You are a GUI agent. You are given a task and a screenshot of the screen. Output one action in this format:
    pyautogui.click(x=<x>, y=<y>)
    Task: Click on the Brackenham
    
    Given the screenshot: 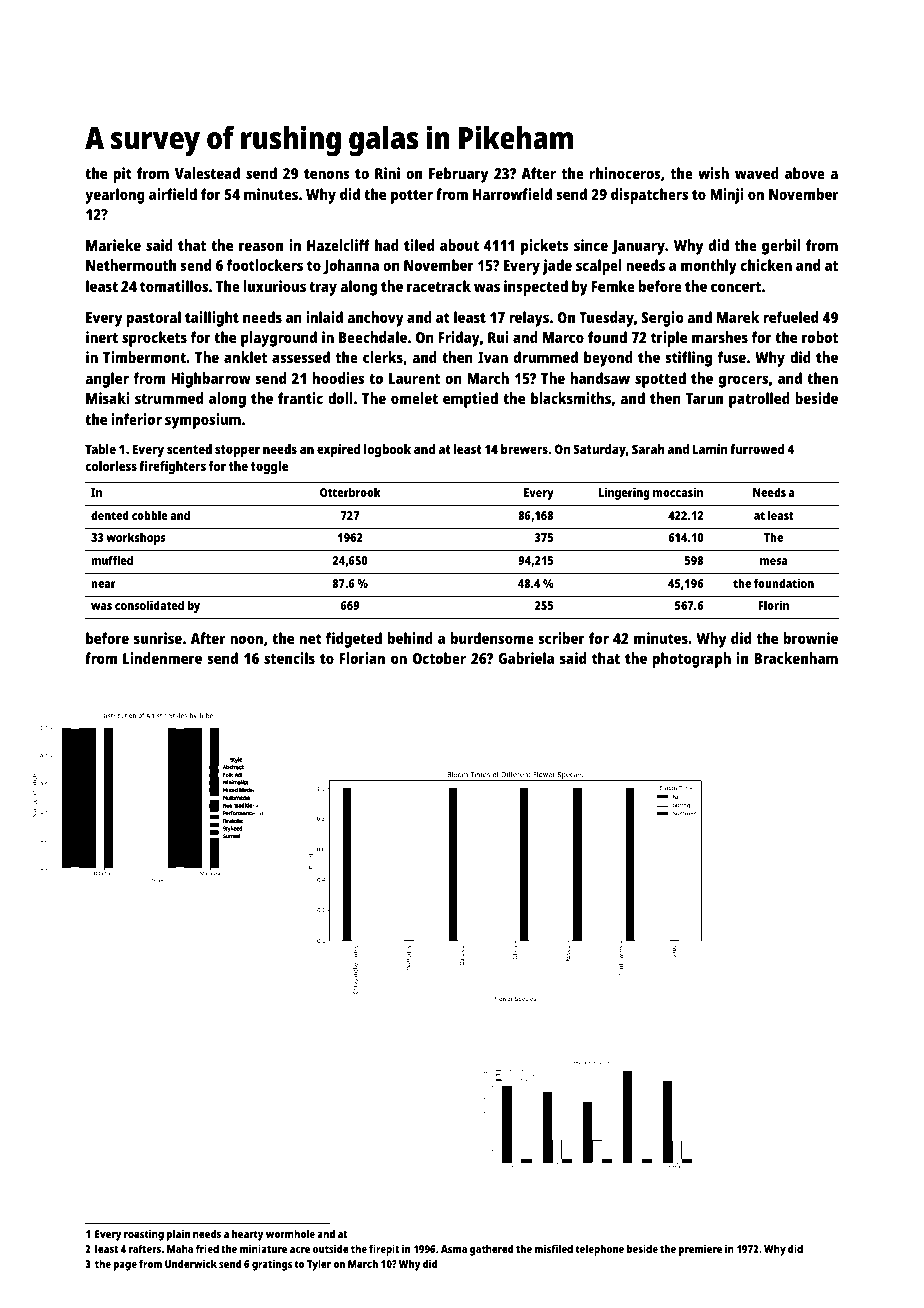 What is the action you would take?
    pyautogui.click(x=796, y=658)
